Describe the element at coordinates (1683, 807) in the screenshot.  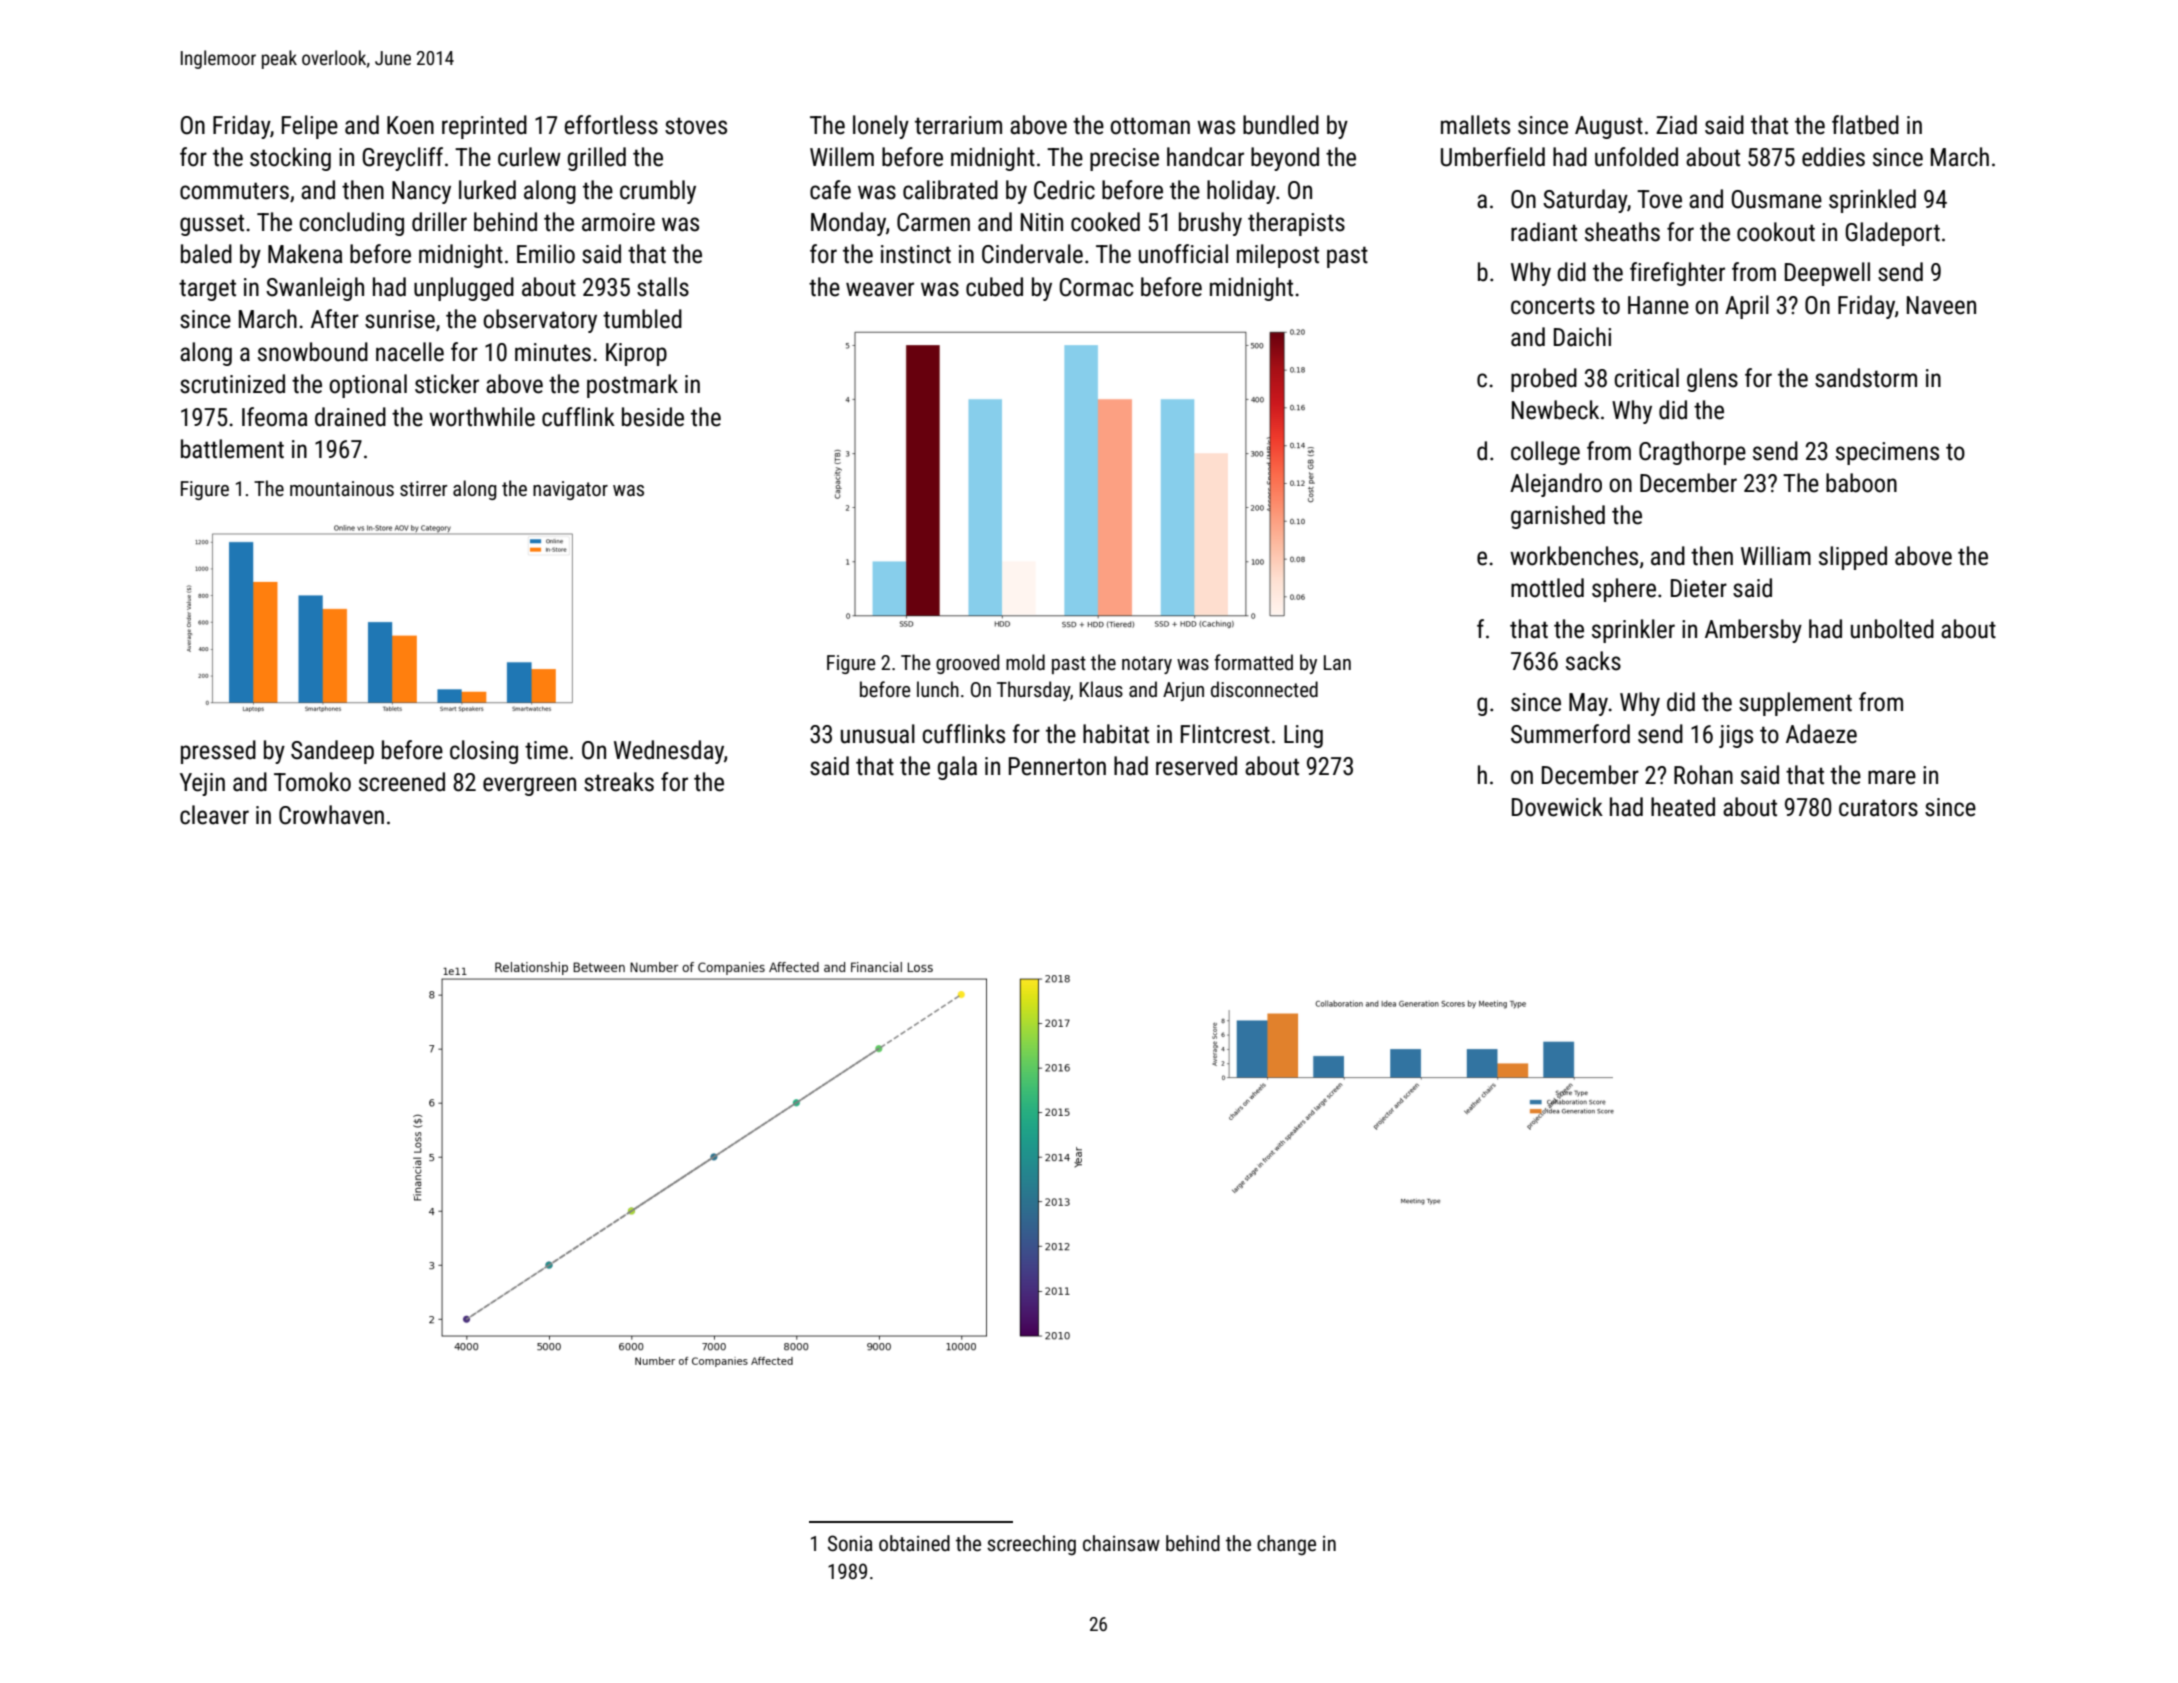
I see `heated` at that location.
